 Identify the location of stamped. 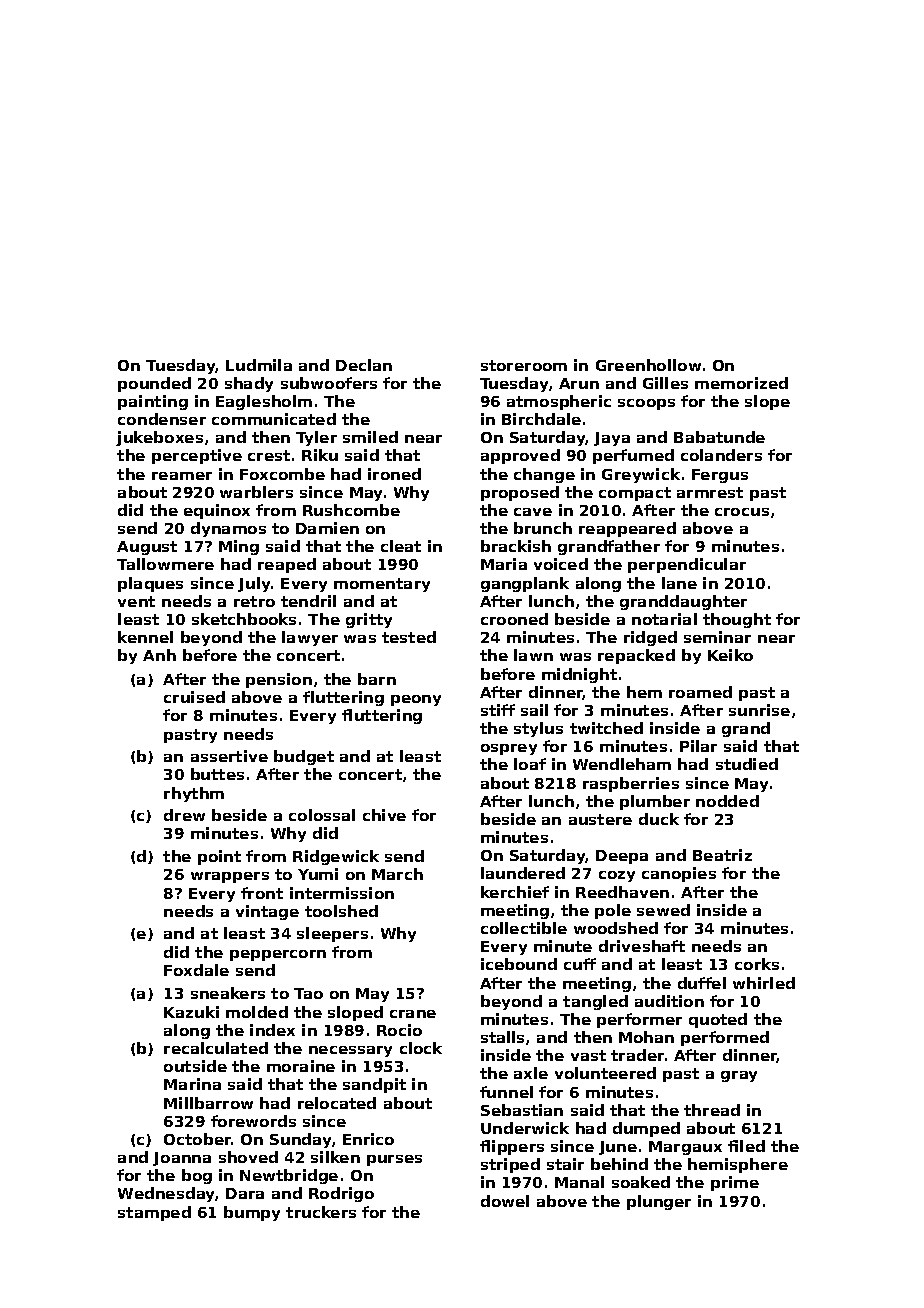
(154, 1213).
